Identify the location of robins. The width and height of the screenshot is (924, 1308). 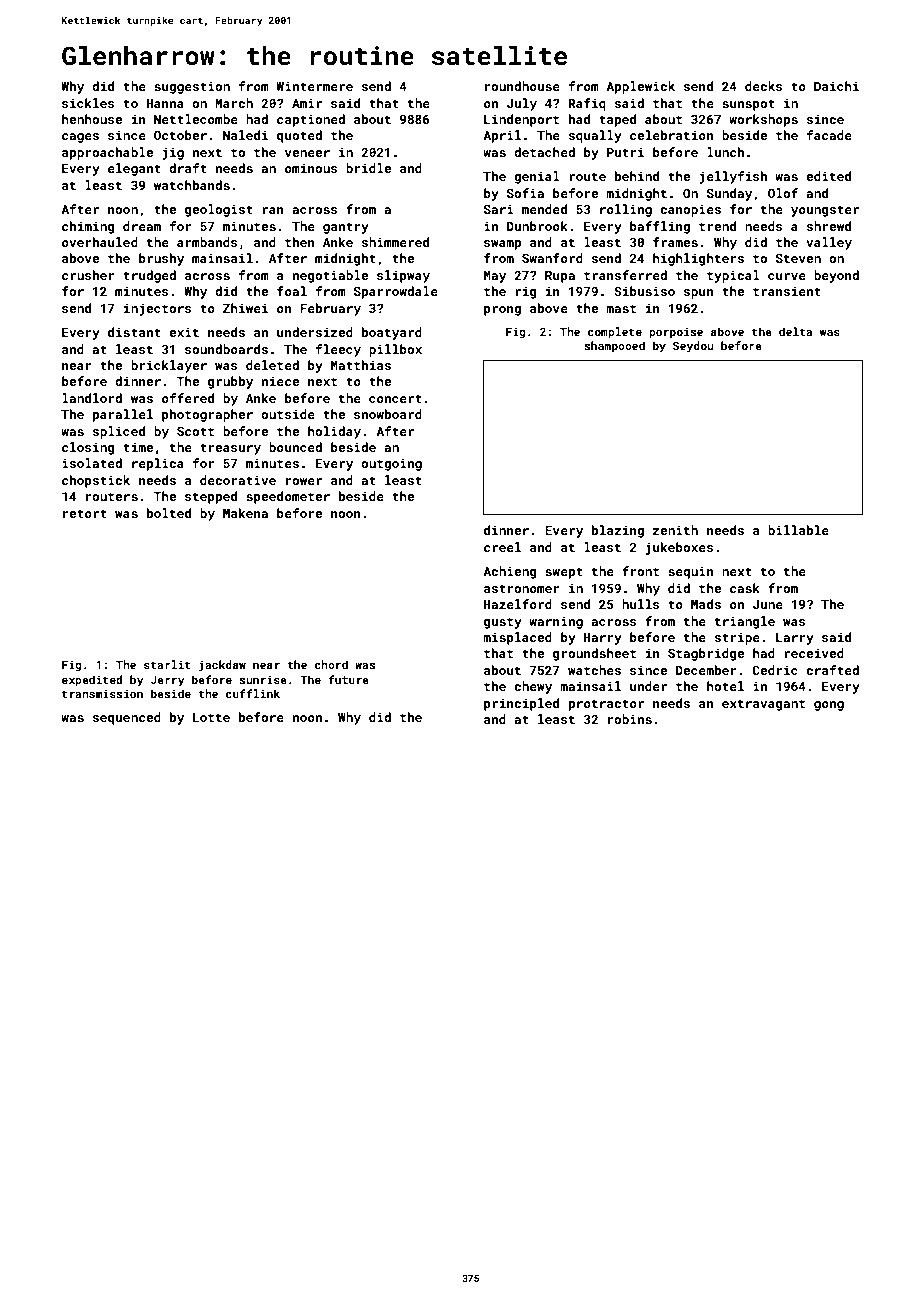
(630, 719).
